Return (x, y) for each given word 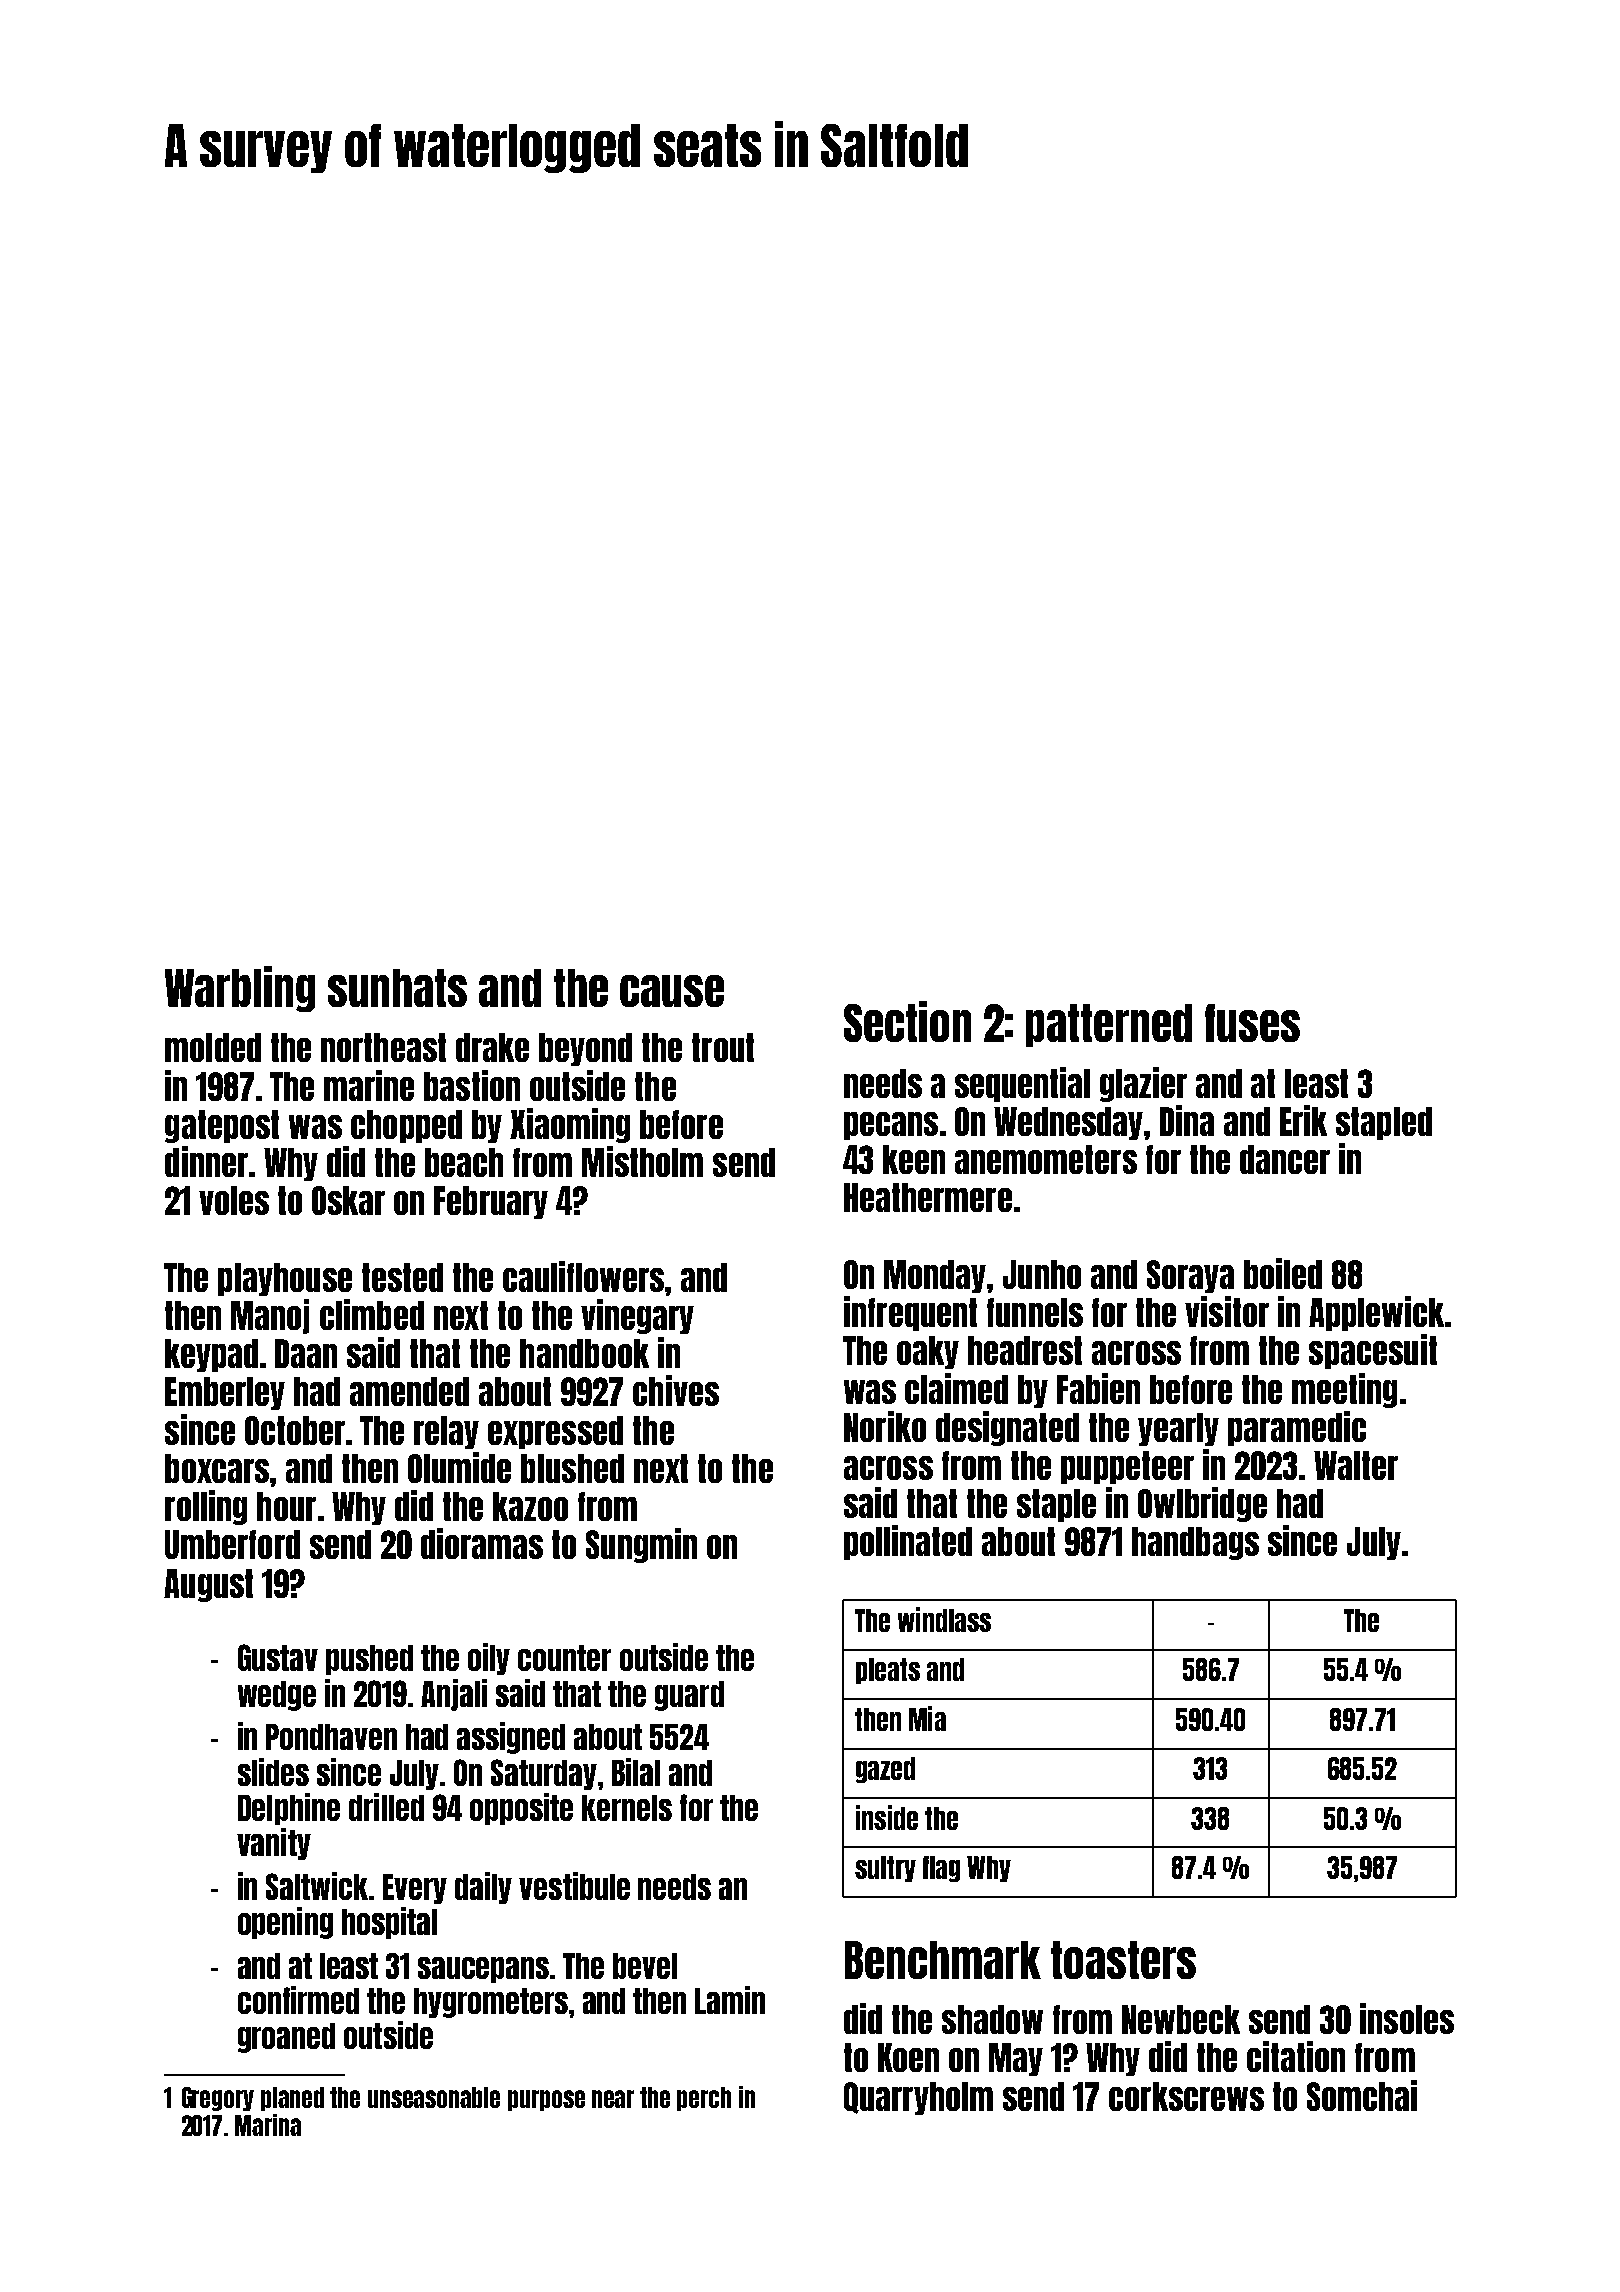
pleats (888, 1671)
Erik (1303, 1120)
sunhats (397, 988)
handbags (1195, 1543)
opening (285, 1923)
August (208, 1585)
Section (907, 1021)
